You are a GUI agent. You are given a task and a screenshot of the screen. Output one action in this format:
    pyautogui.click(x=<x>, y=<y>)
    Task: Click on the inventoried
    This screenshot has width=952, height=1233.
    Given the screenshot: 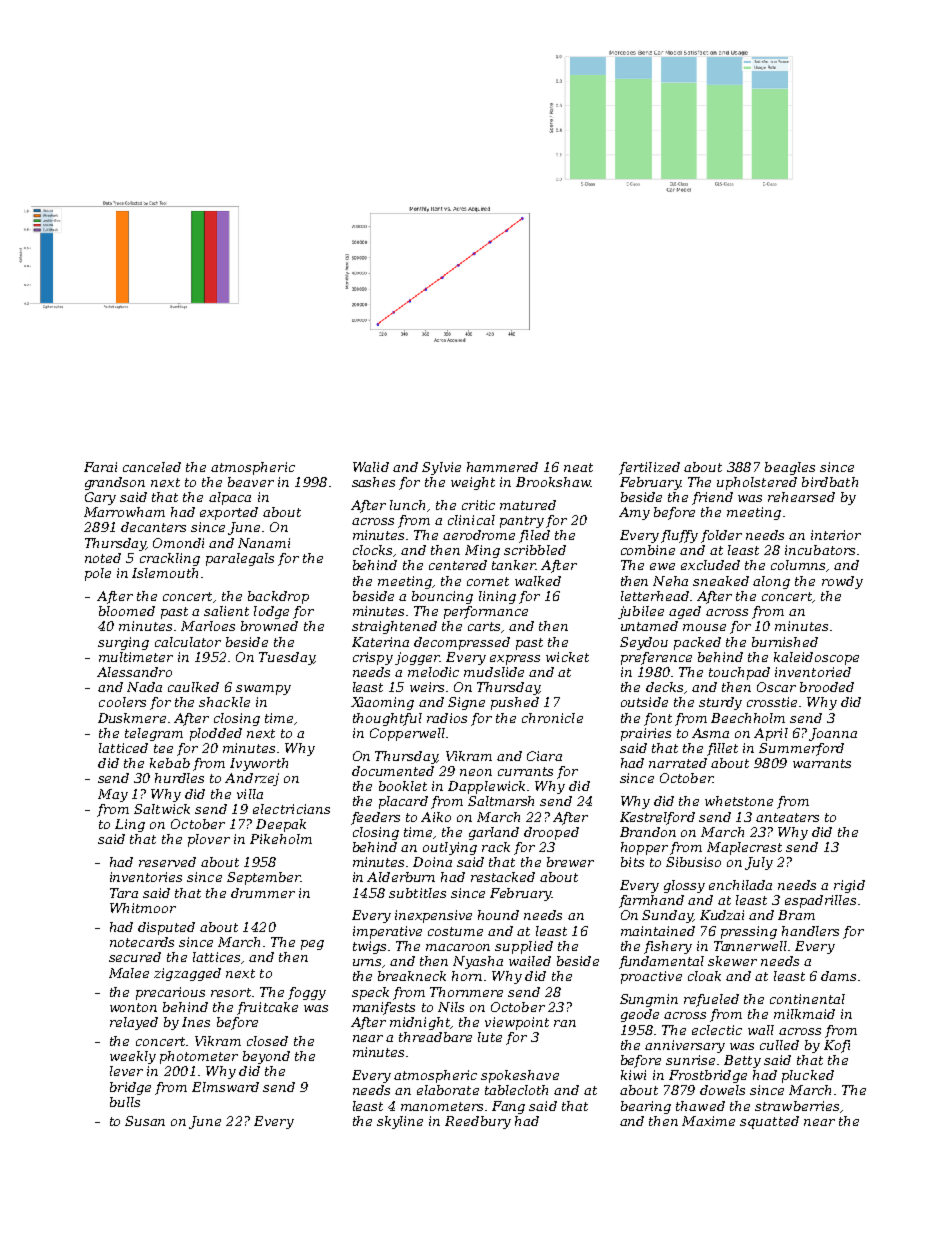 What is the action you would take?
    pyautogui.click(x=813, y=672)
